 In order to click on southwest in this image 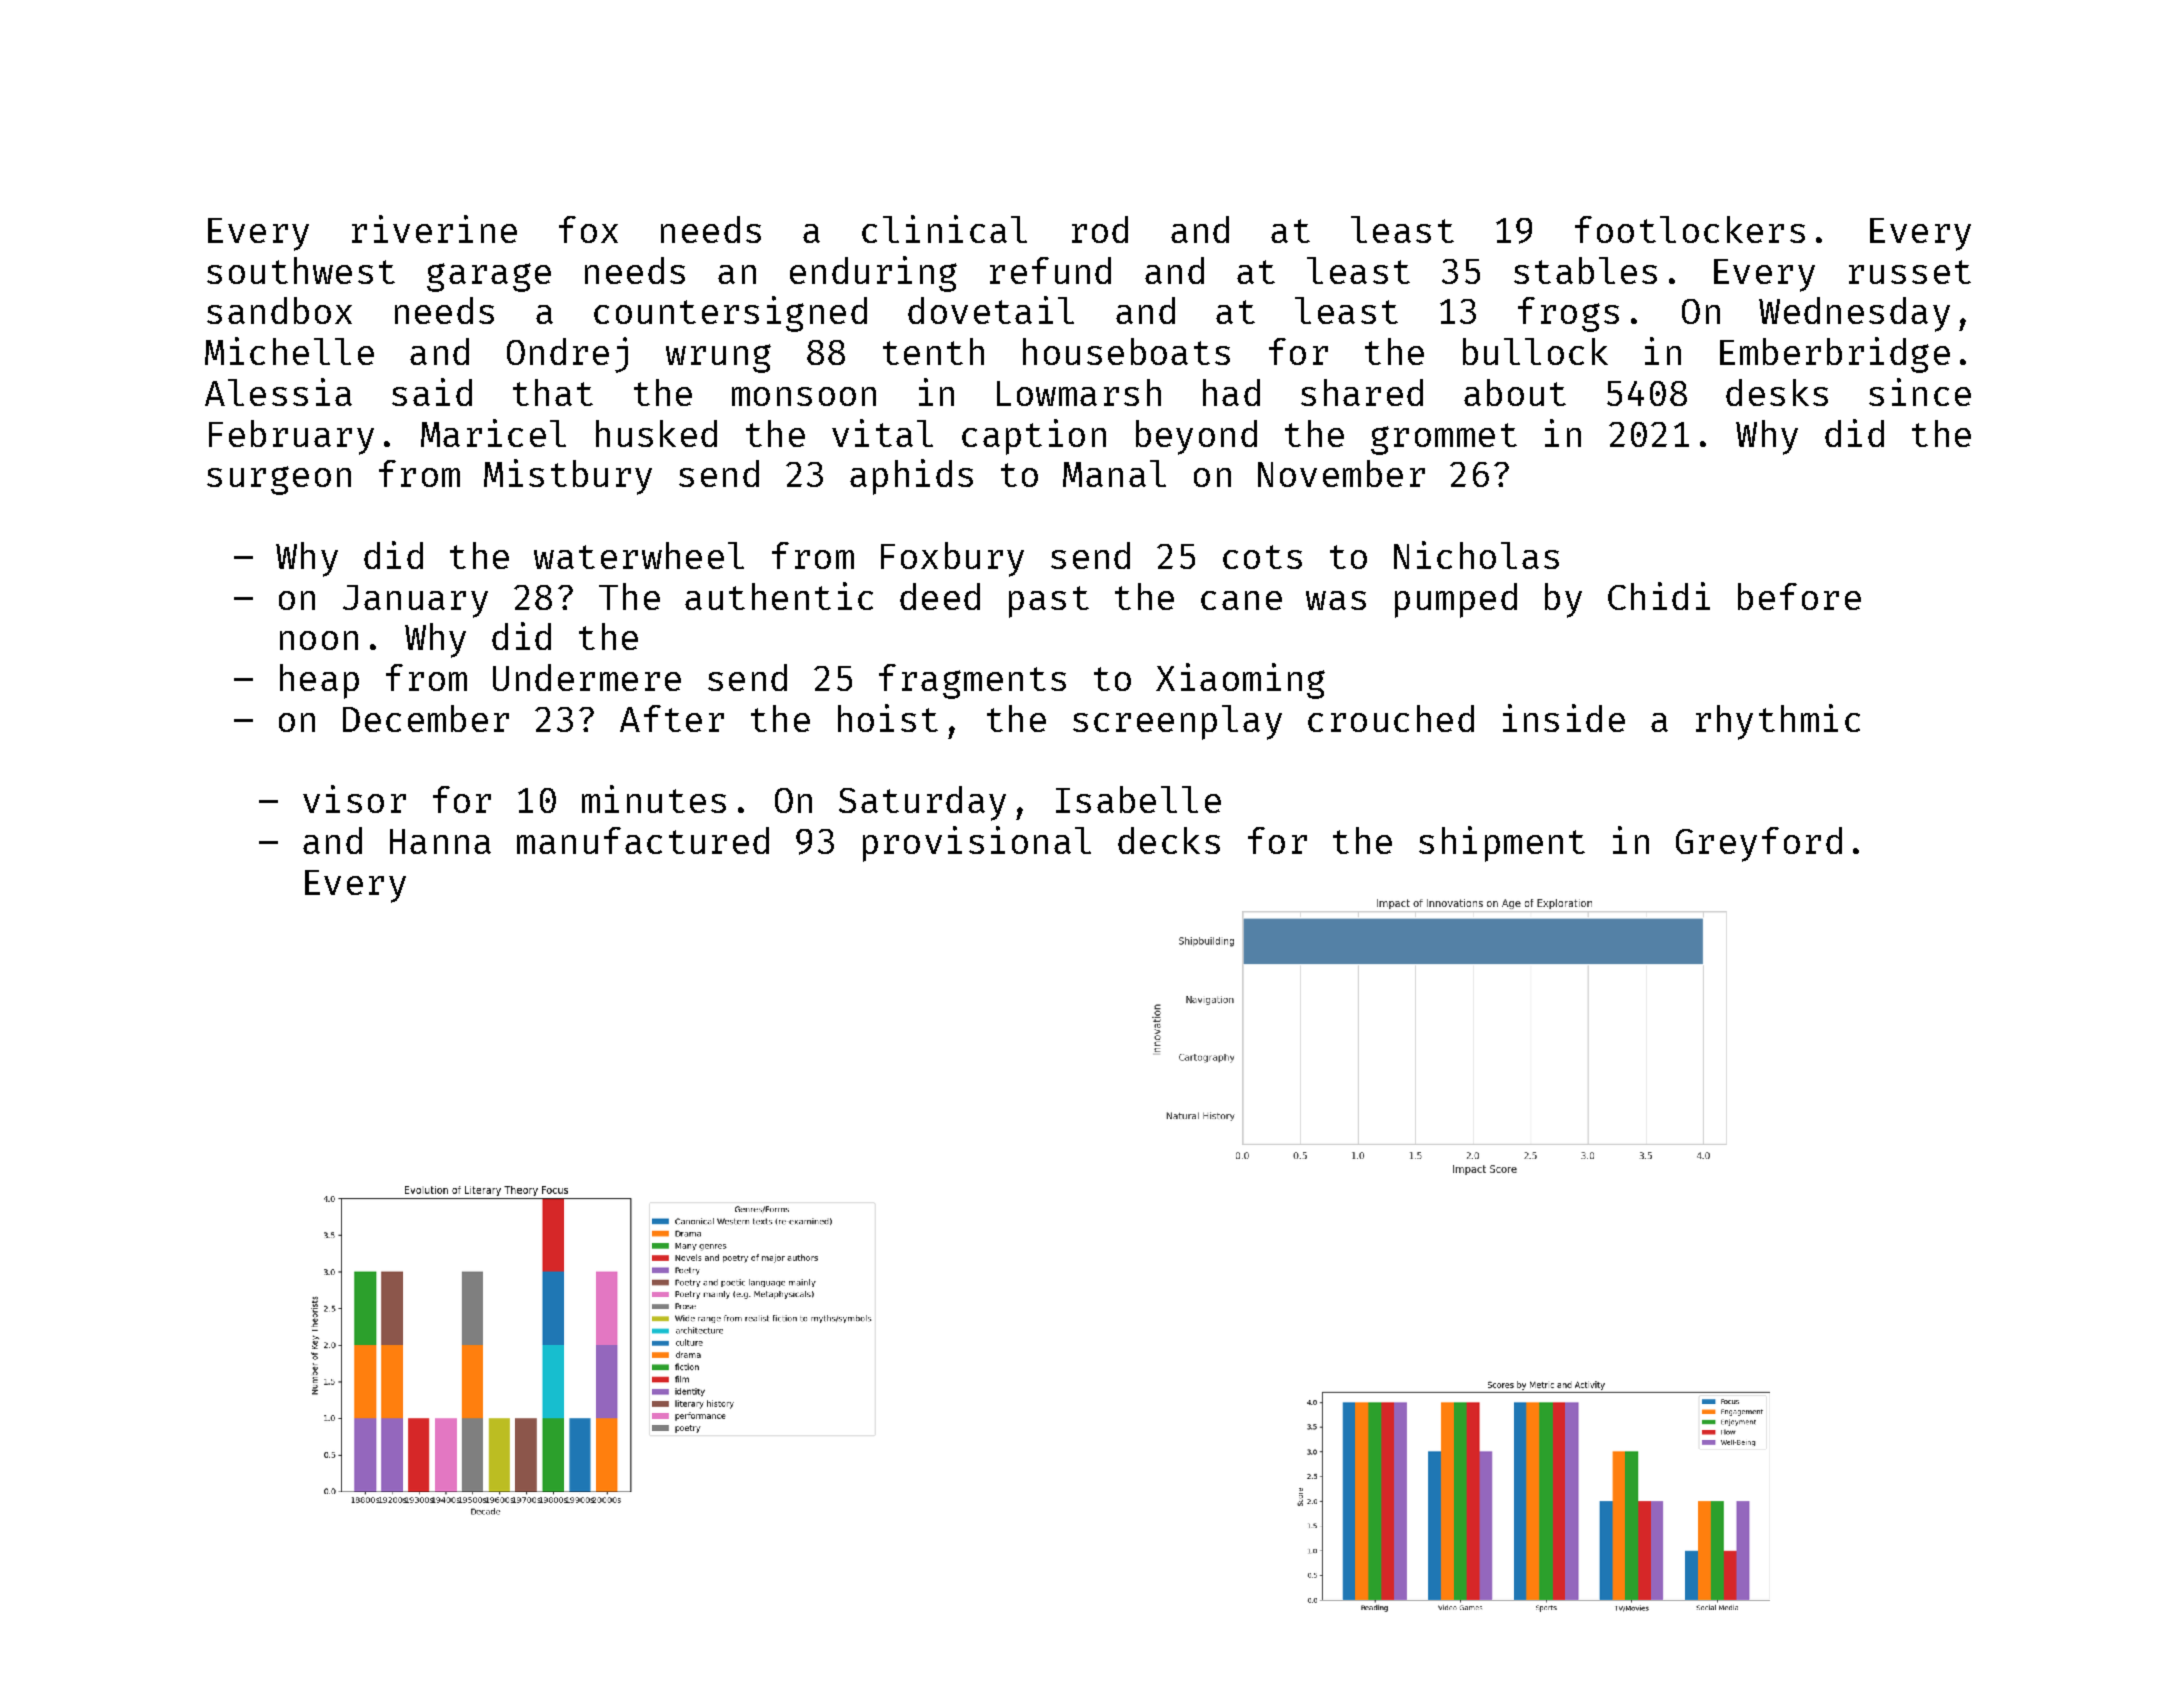, I will do `click(301, 270)`.
